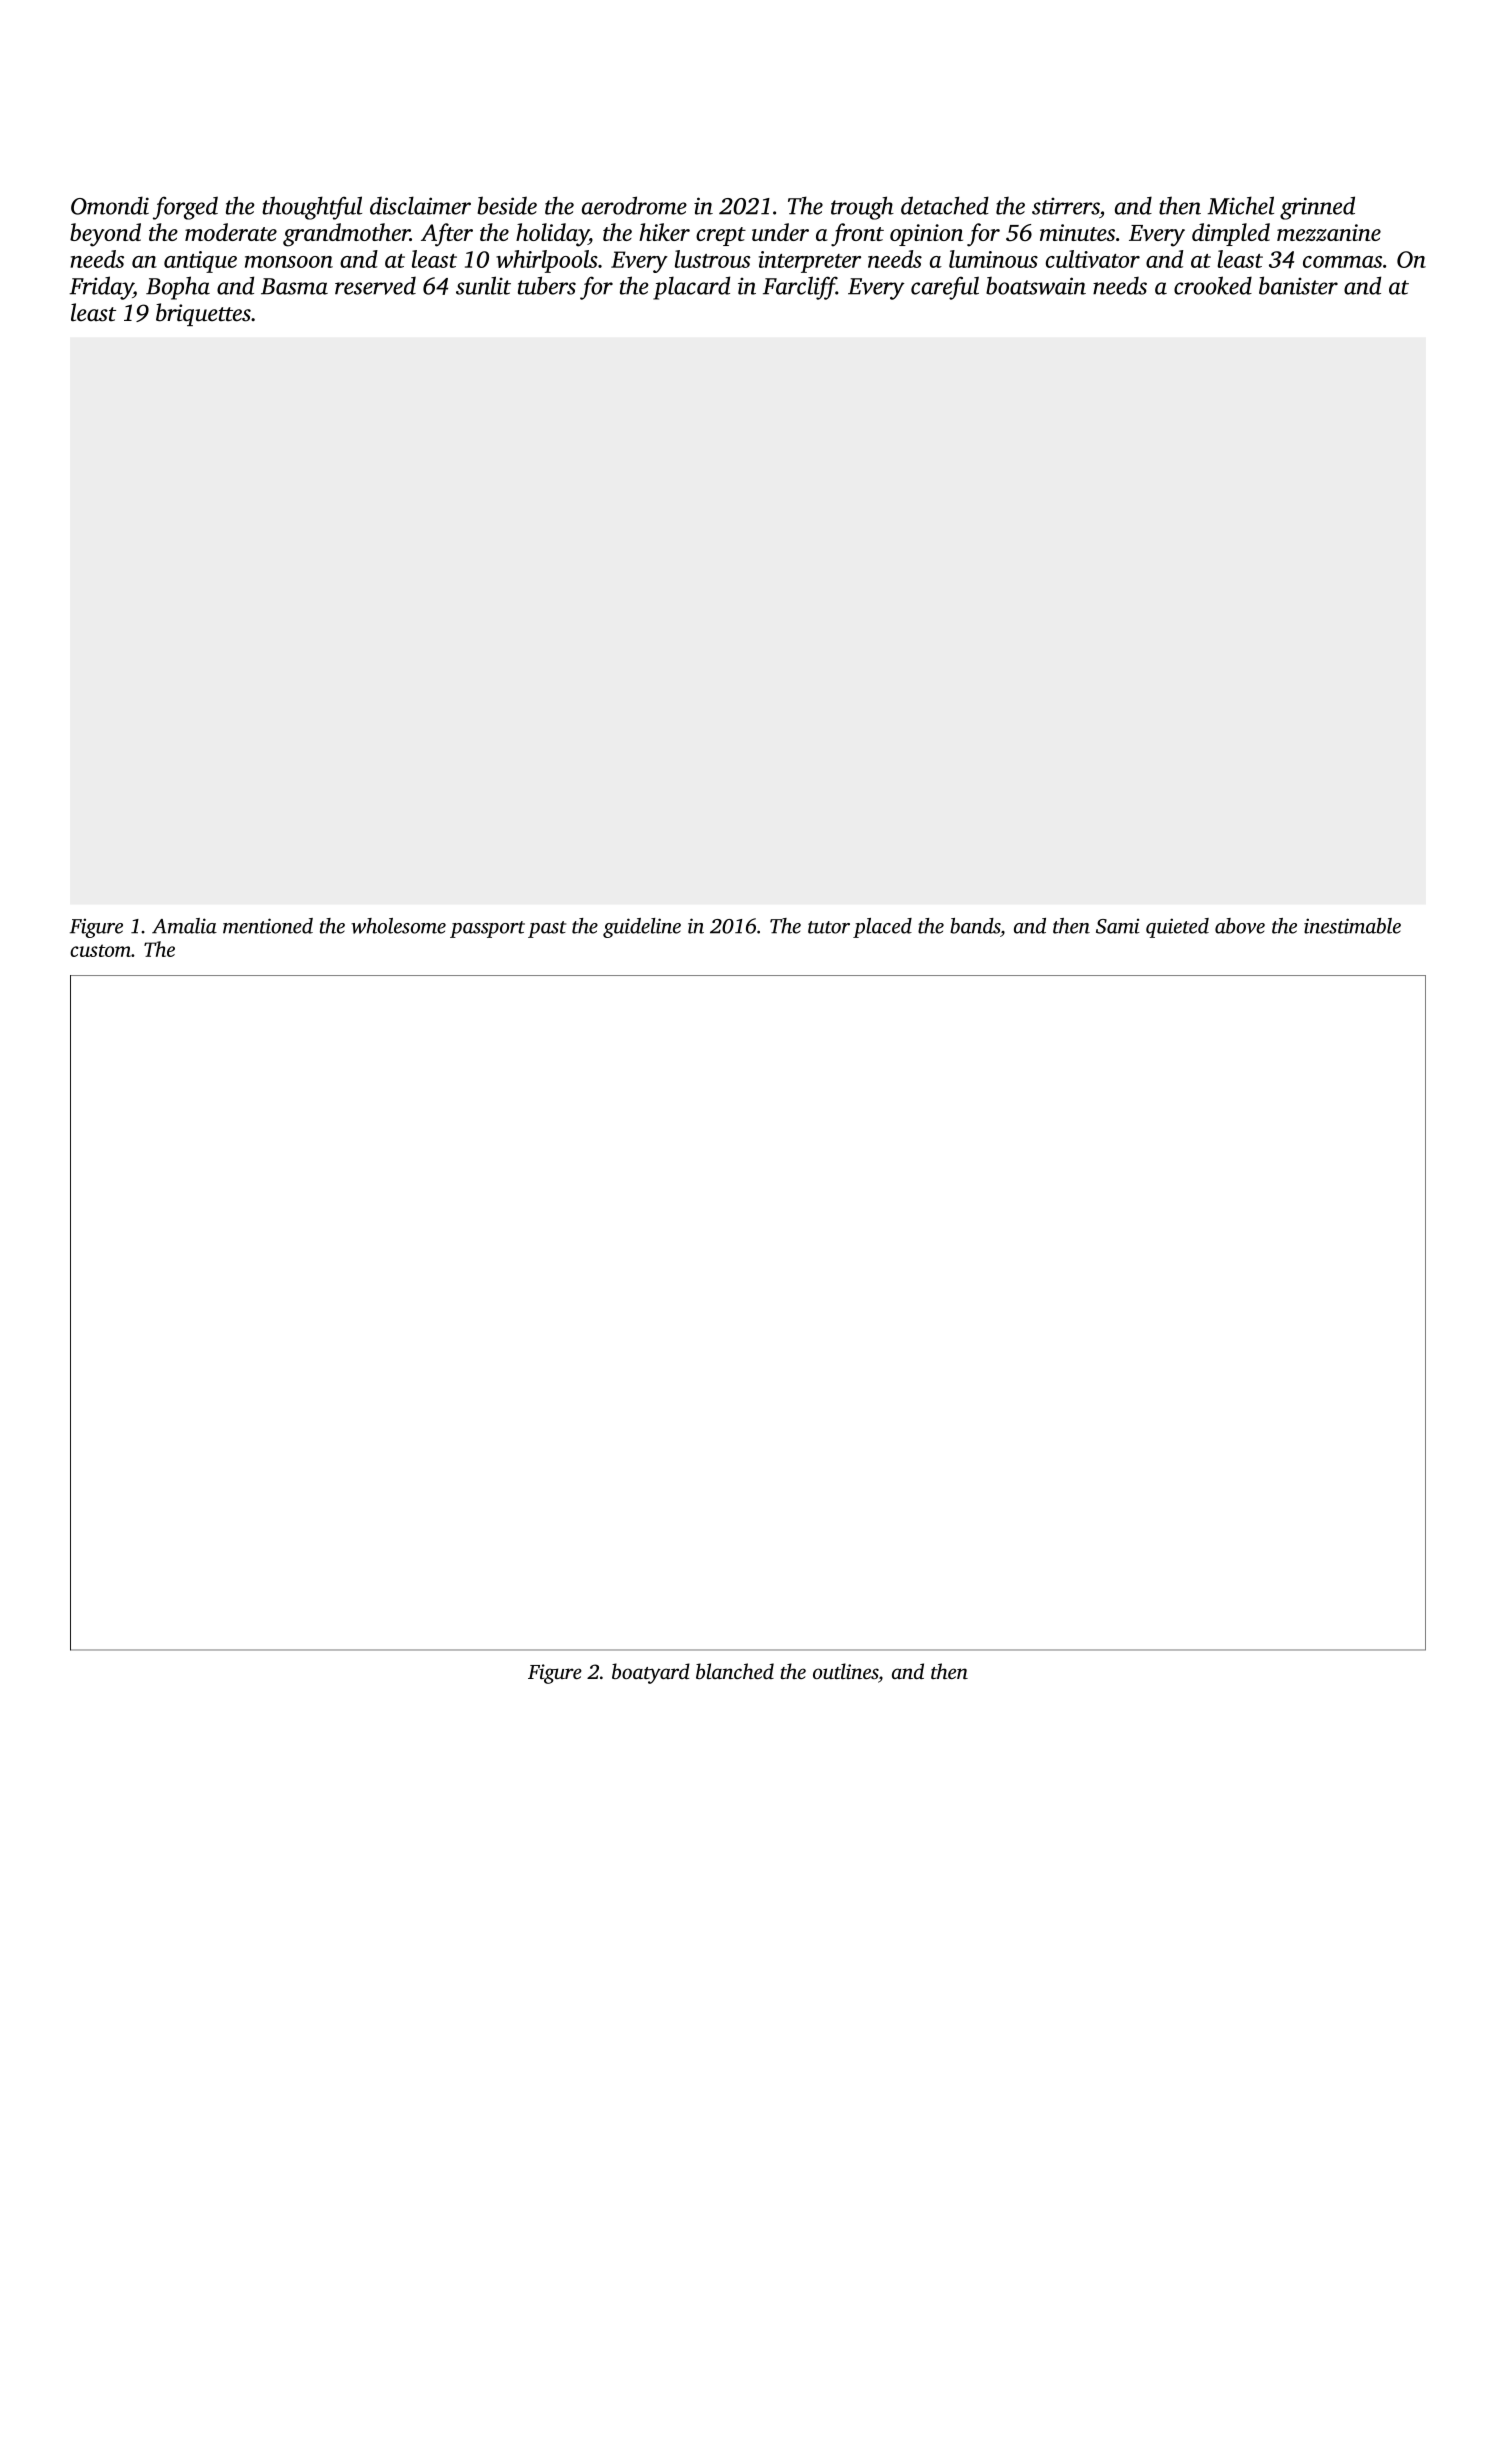  What do you see at coordinates (975, 926) in the screenshot?
I see `bands` at bounding box center [975, 926].
